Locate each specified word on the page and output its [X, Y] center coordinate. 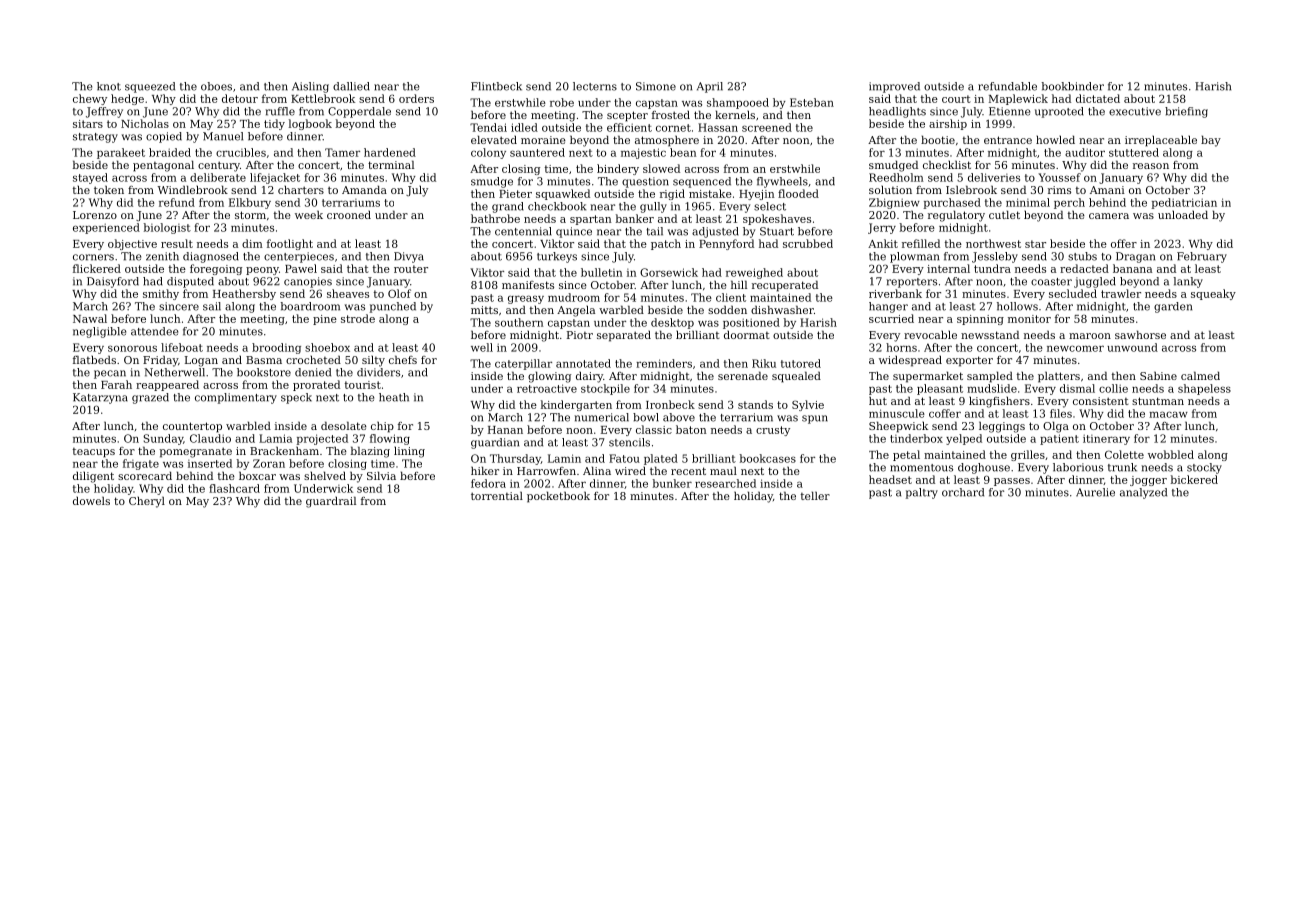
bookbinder [1073, 86]
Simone [656, 86]
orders [416, 98]
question [645, 182]
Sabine [1158, 375]
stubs [1082, 256]
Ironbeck [670, 404]
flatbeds [94, 359]
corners [93, 257]
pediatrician [1184, 203]
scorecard [145, 475]
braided [170, 152]
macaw [1168, 414]
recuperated [785, 286]
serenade [743, 375]
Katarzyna [100, 398]
